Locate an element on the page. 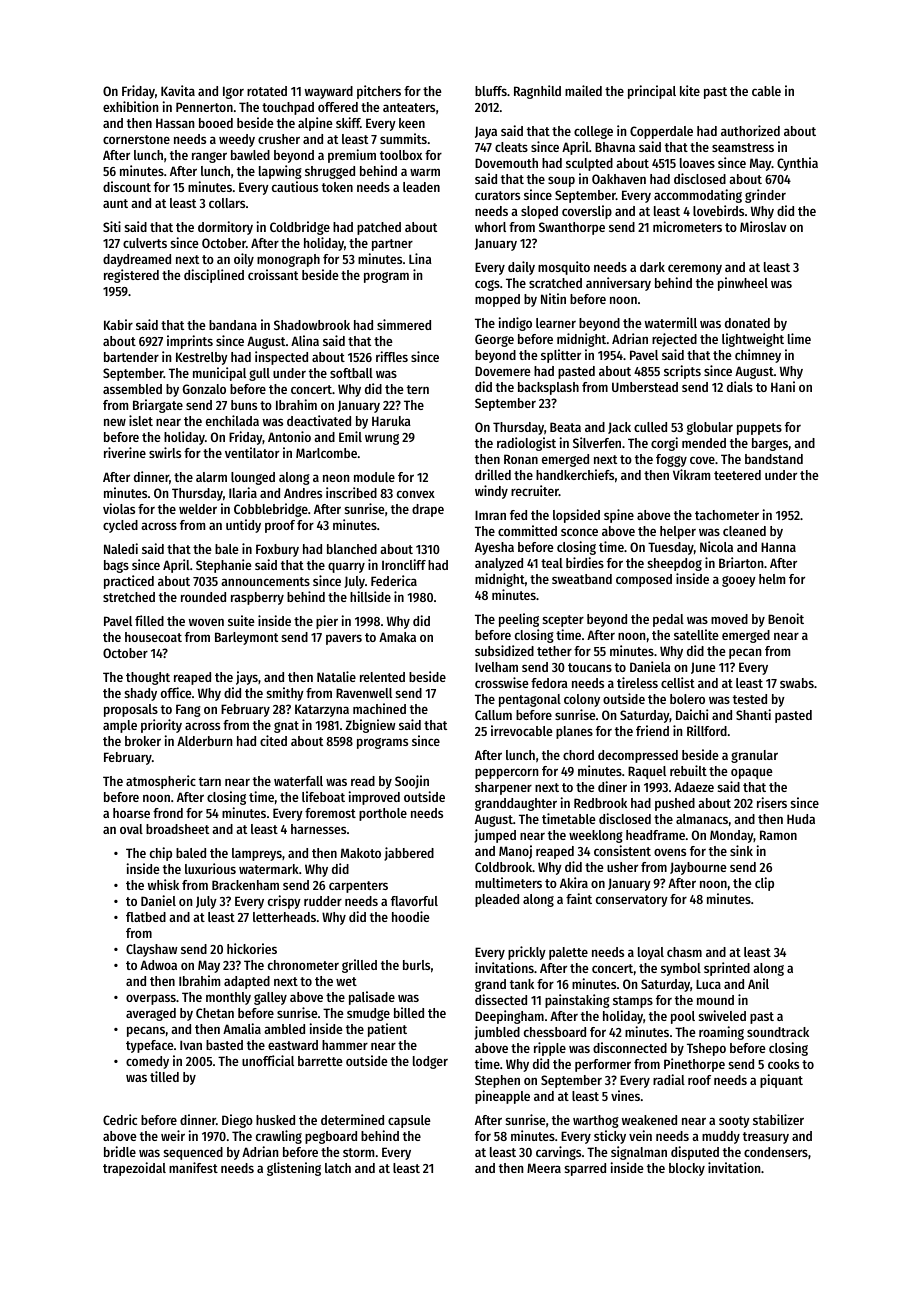 The height and width of the page is (1314, 924). whisk is located at coordinates (163, 884).
